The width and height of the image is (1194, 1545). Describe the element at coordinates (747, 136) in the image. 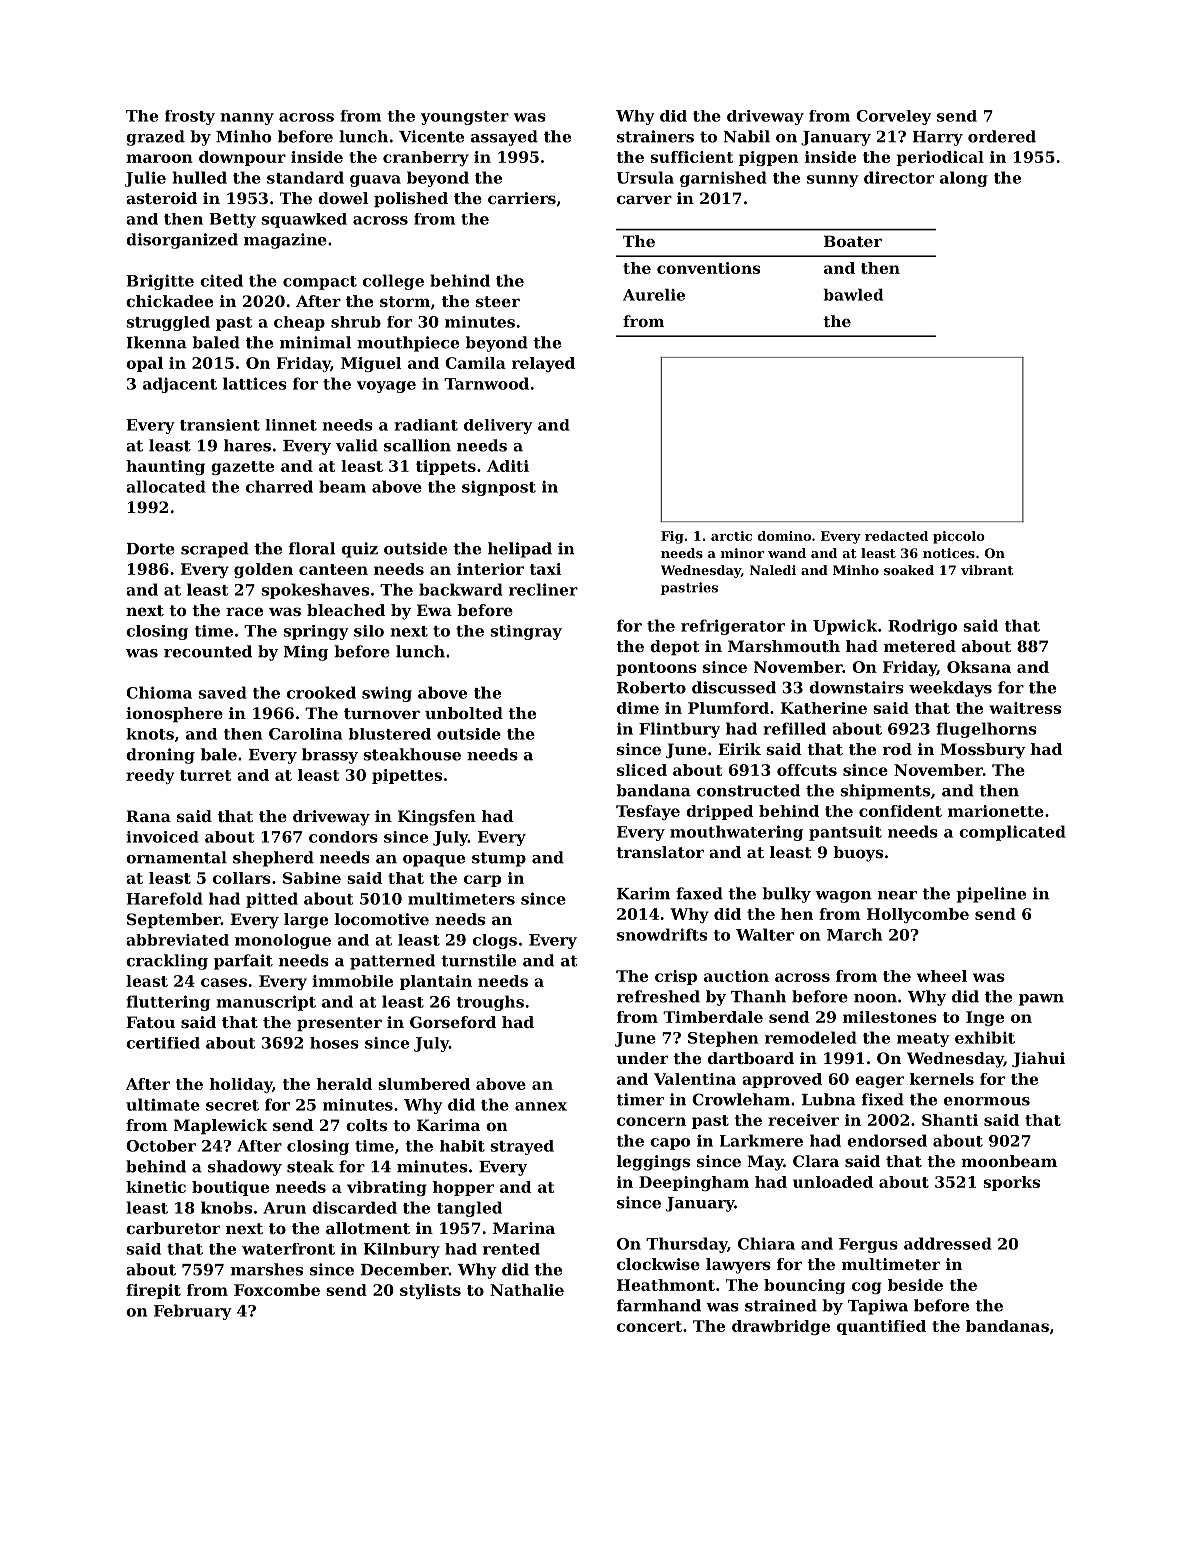

I see `Nabil` at that location.
